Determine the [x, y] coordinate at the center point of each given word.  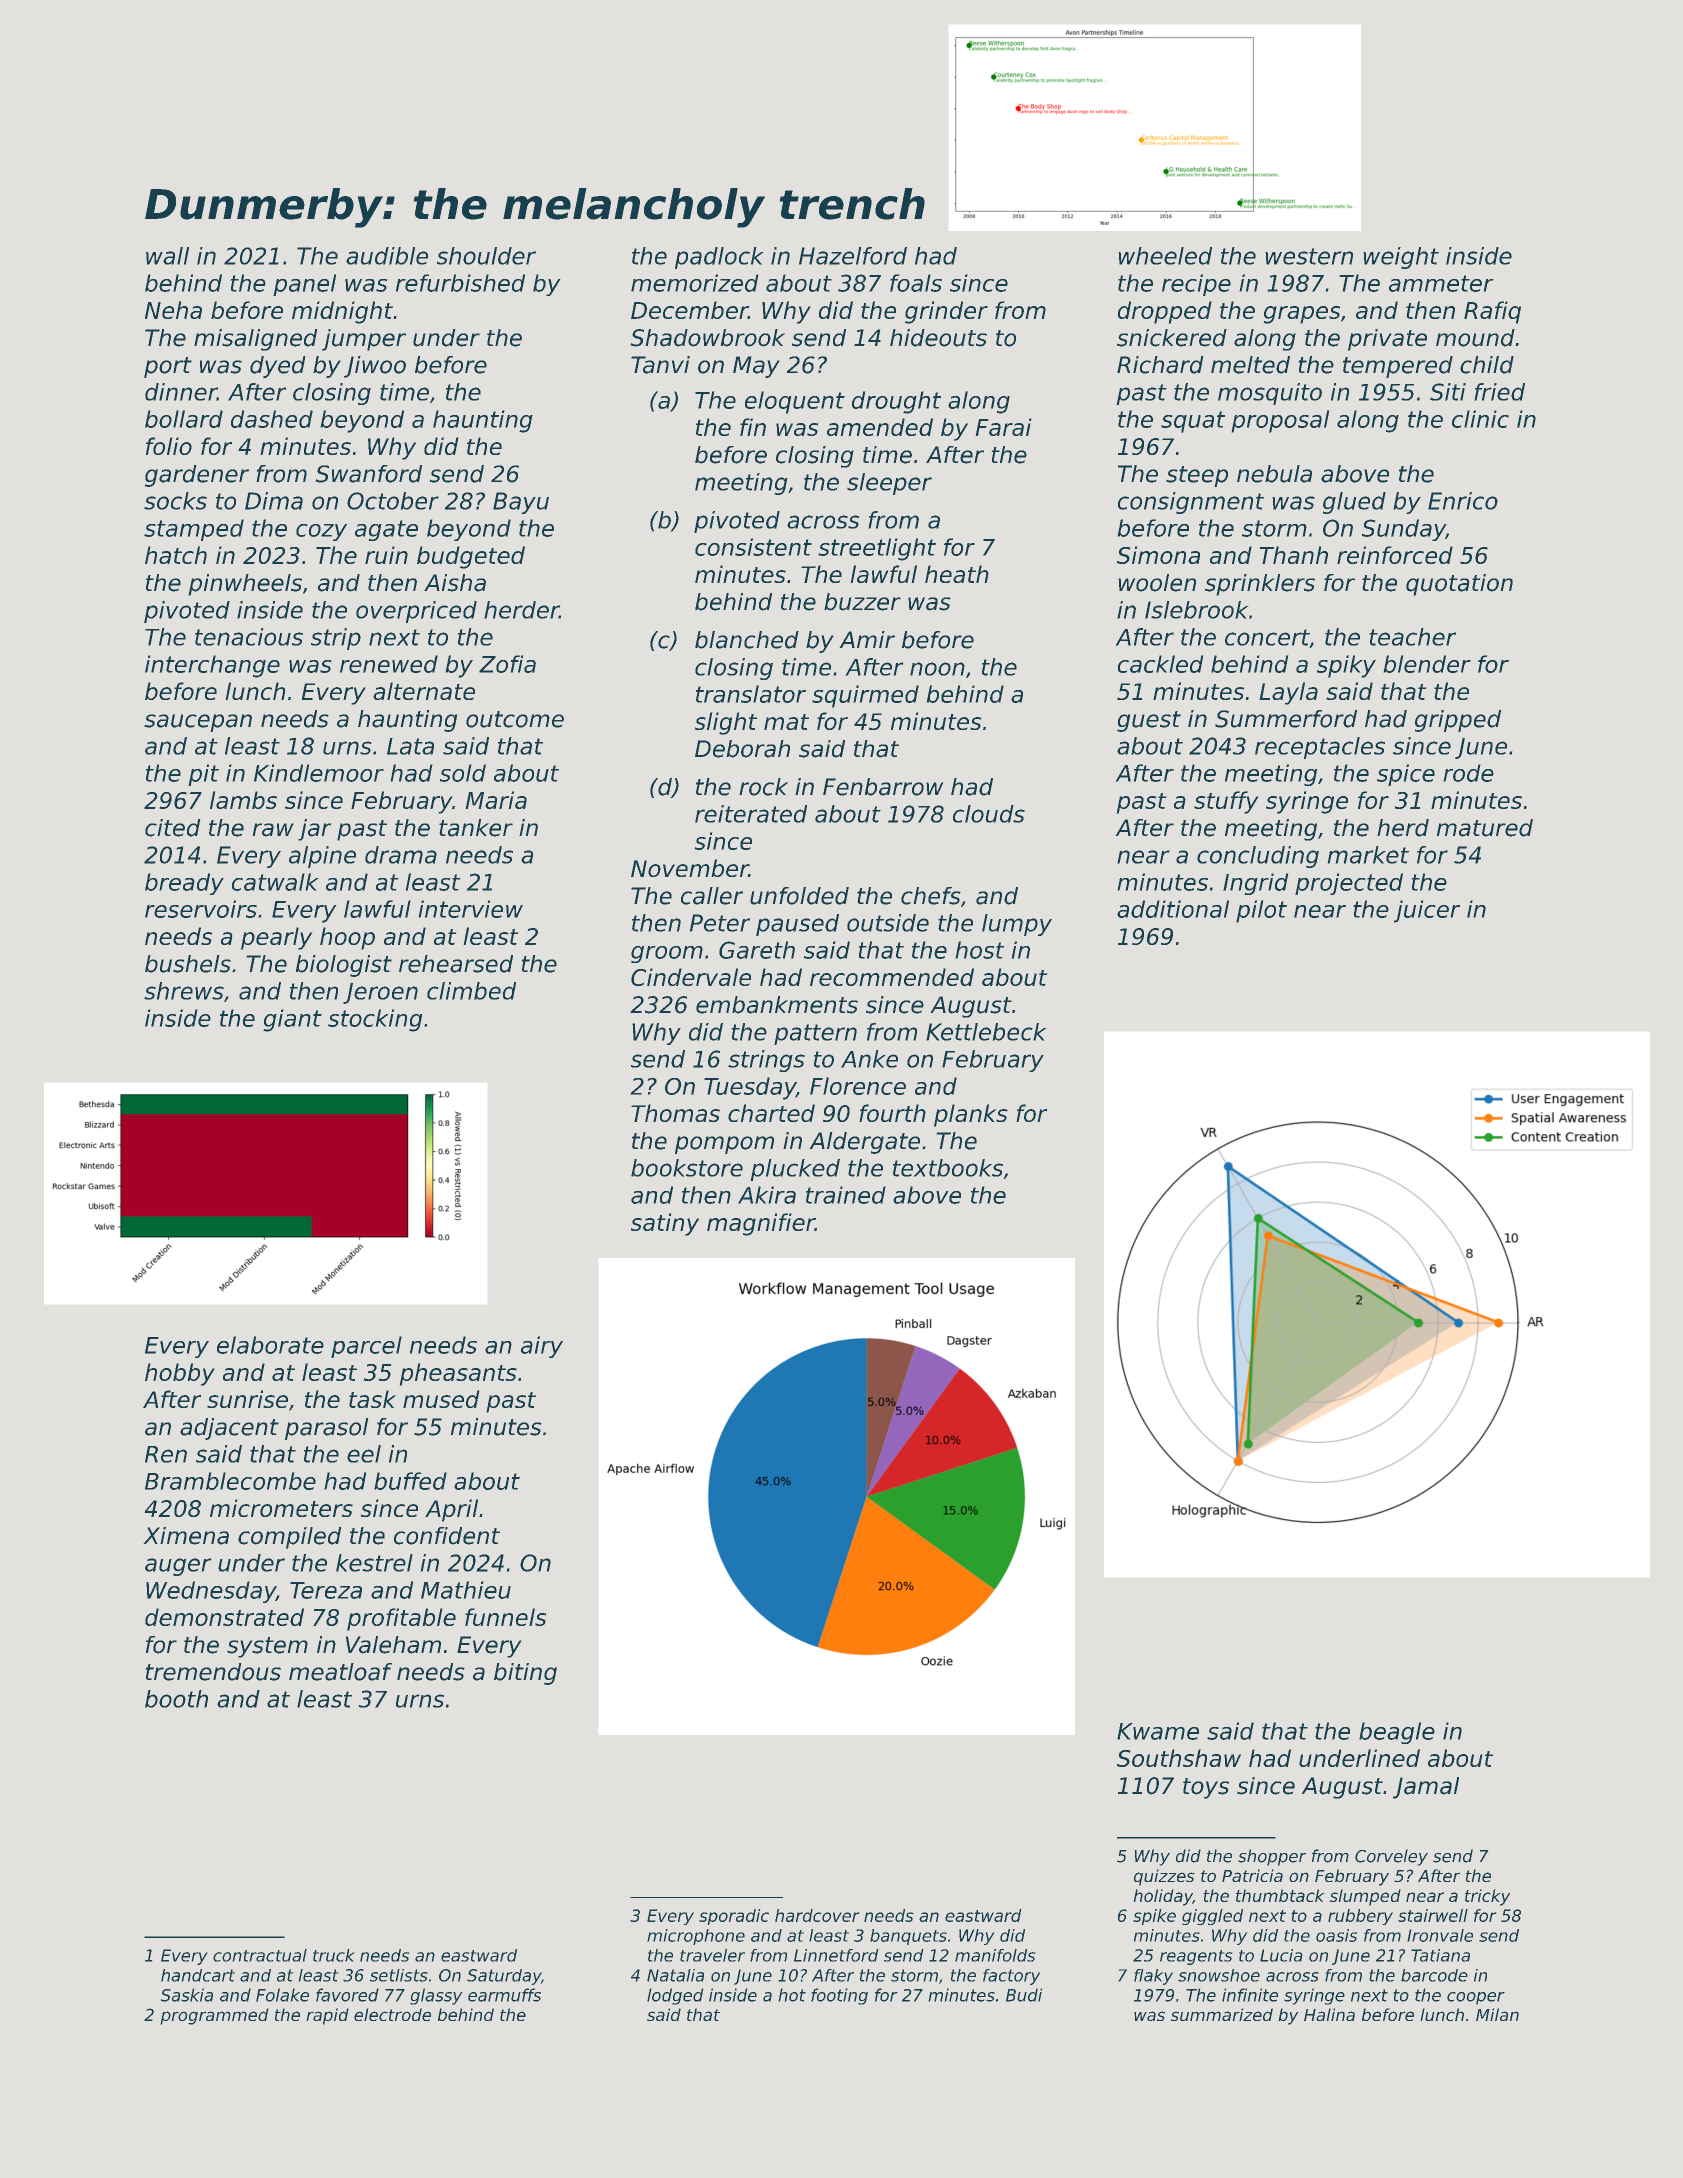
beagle [1397, 1733]
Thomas [675, 1113]
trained [846, 1195]
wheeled [1165, 256]
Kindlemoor [319, 773]
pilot [1261, 911]
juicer [1427, 911]
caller [712, 896]
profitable [401, 1619]
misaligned [255, 340]
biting [525, 1674]
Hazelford [853, 256]
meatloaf [340, 1672]
